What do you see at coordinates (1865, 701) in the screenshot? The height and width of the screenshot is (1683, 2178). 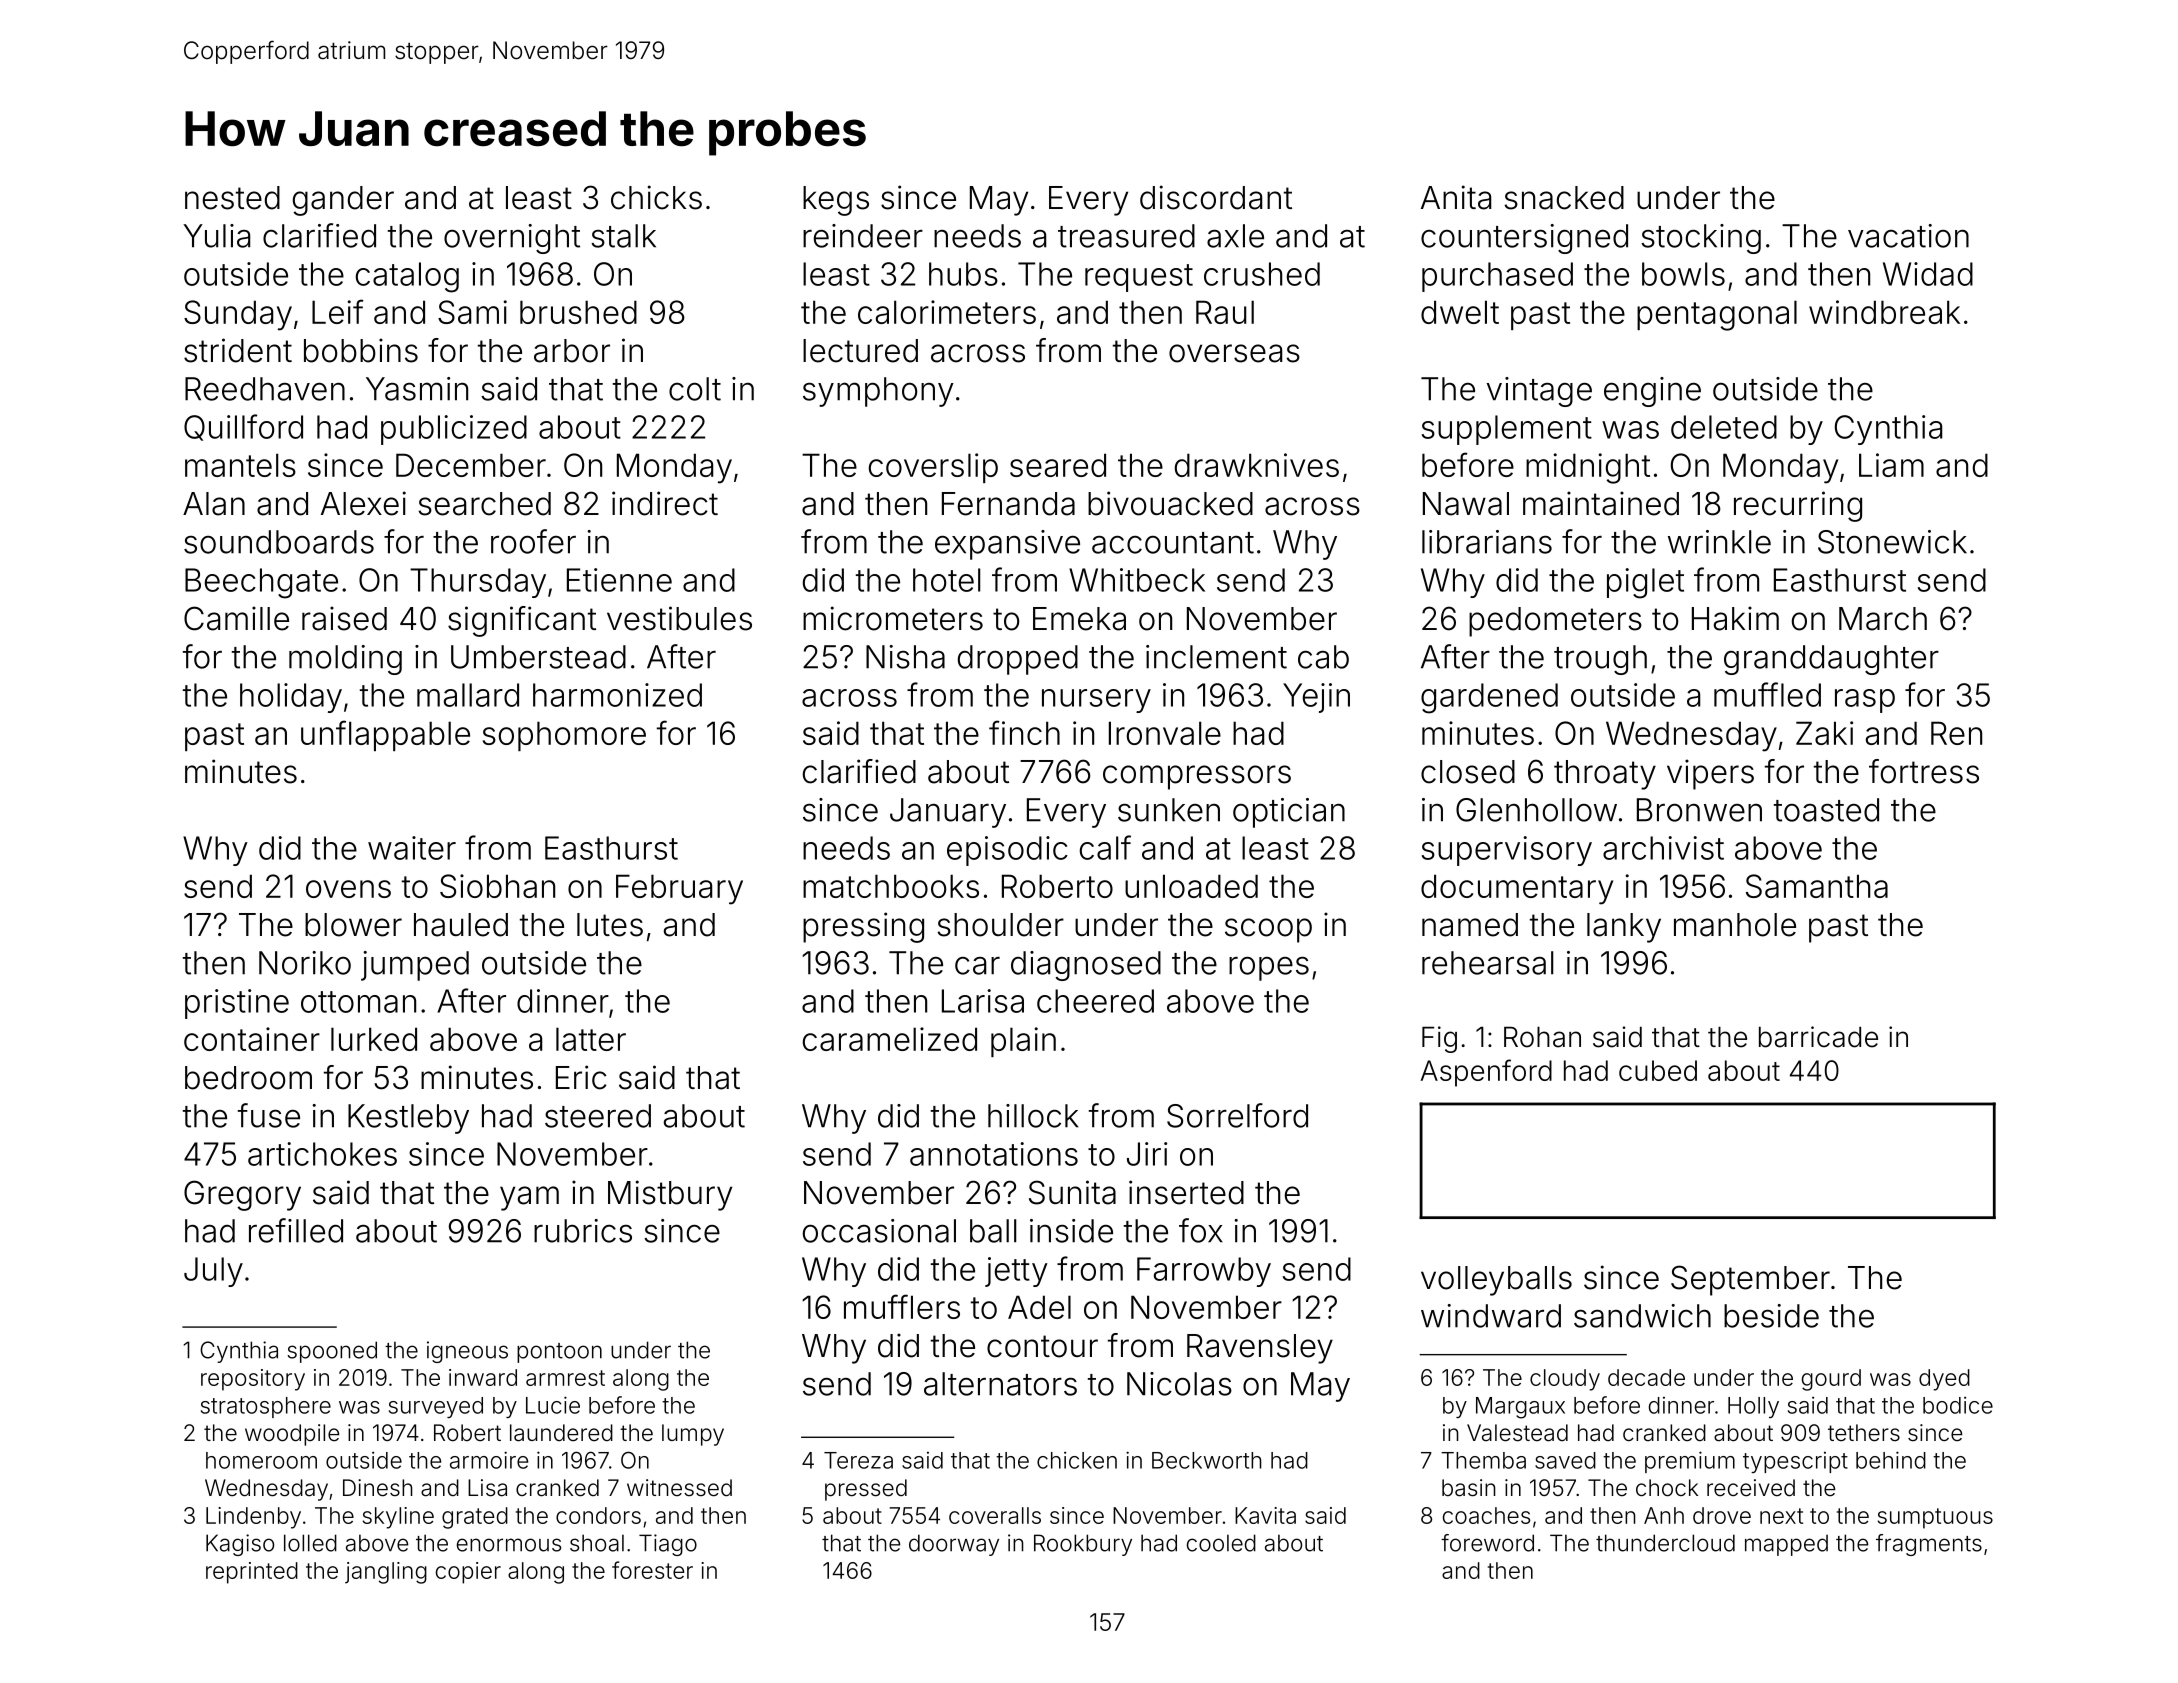 I see `rasp` at bounding box center [1865, 701].
